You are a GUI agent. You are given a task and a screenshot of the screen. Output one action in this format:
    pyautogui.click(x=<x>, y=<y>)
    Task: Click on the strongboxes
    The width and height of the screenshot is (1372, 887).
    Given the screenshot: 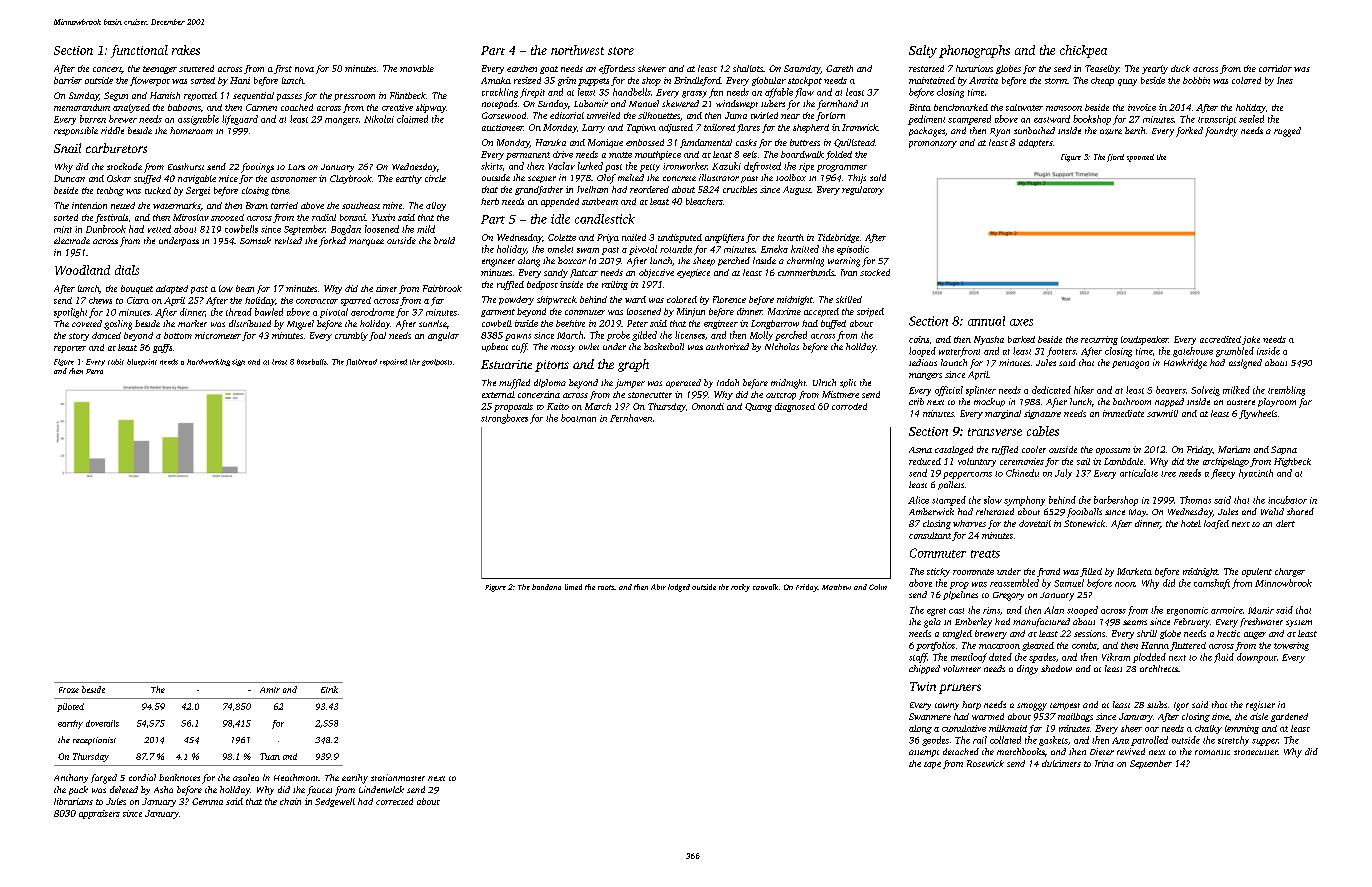 What is the action you would take?
    pyautogui.click(x=504, y=419)
